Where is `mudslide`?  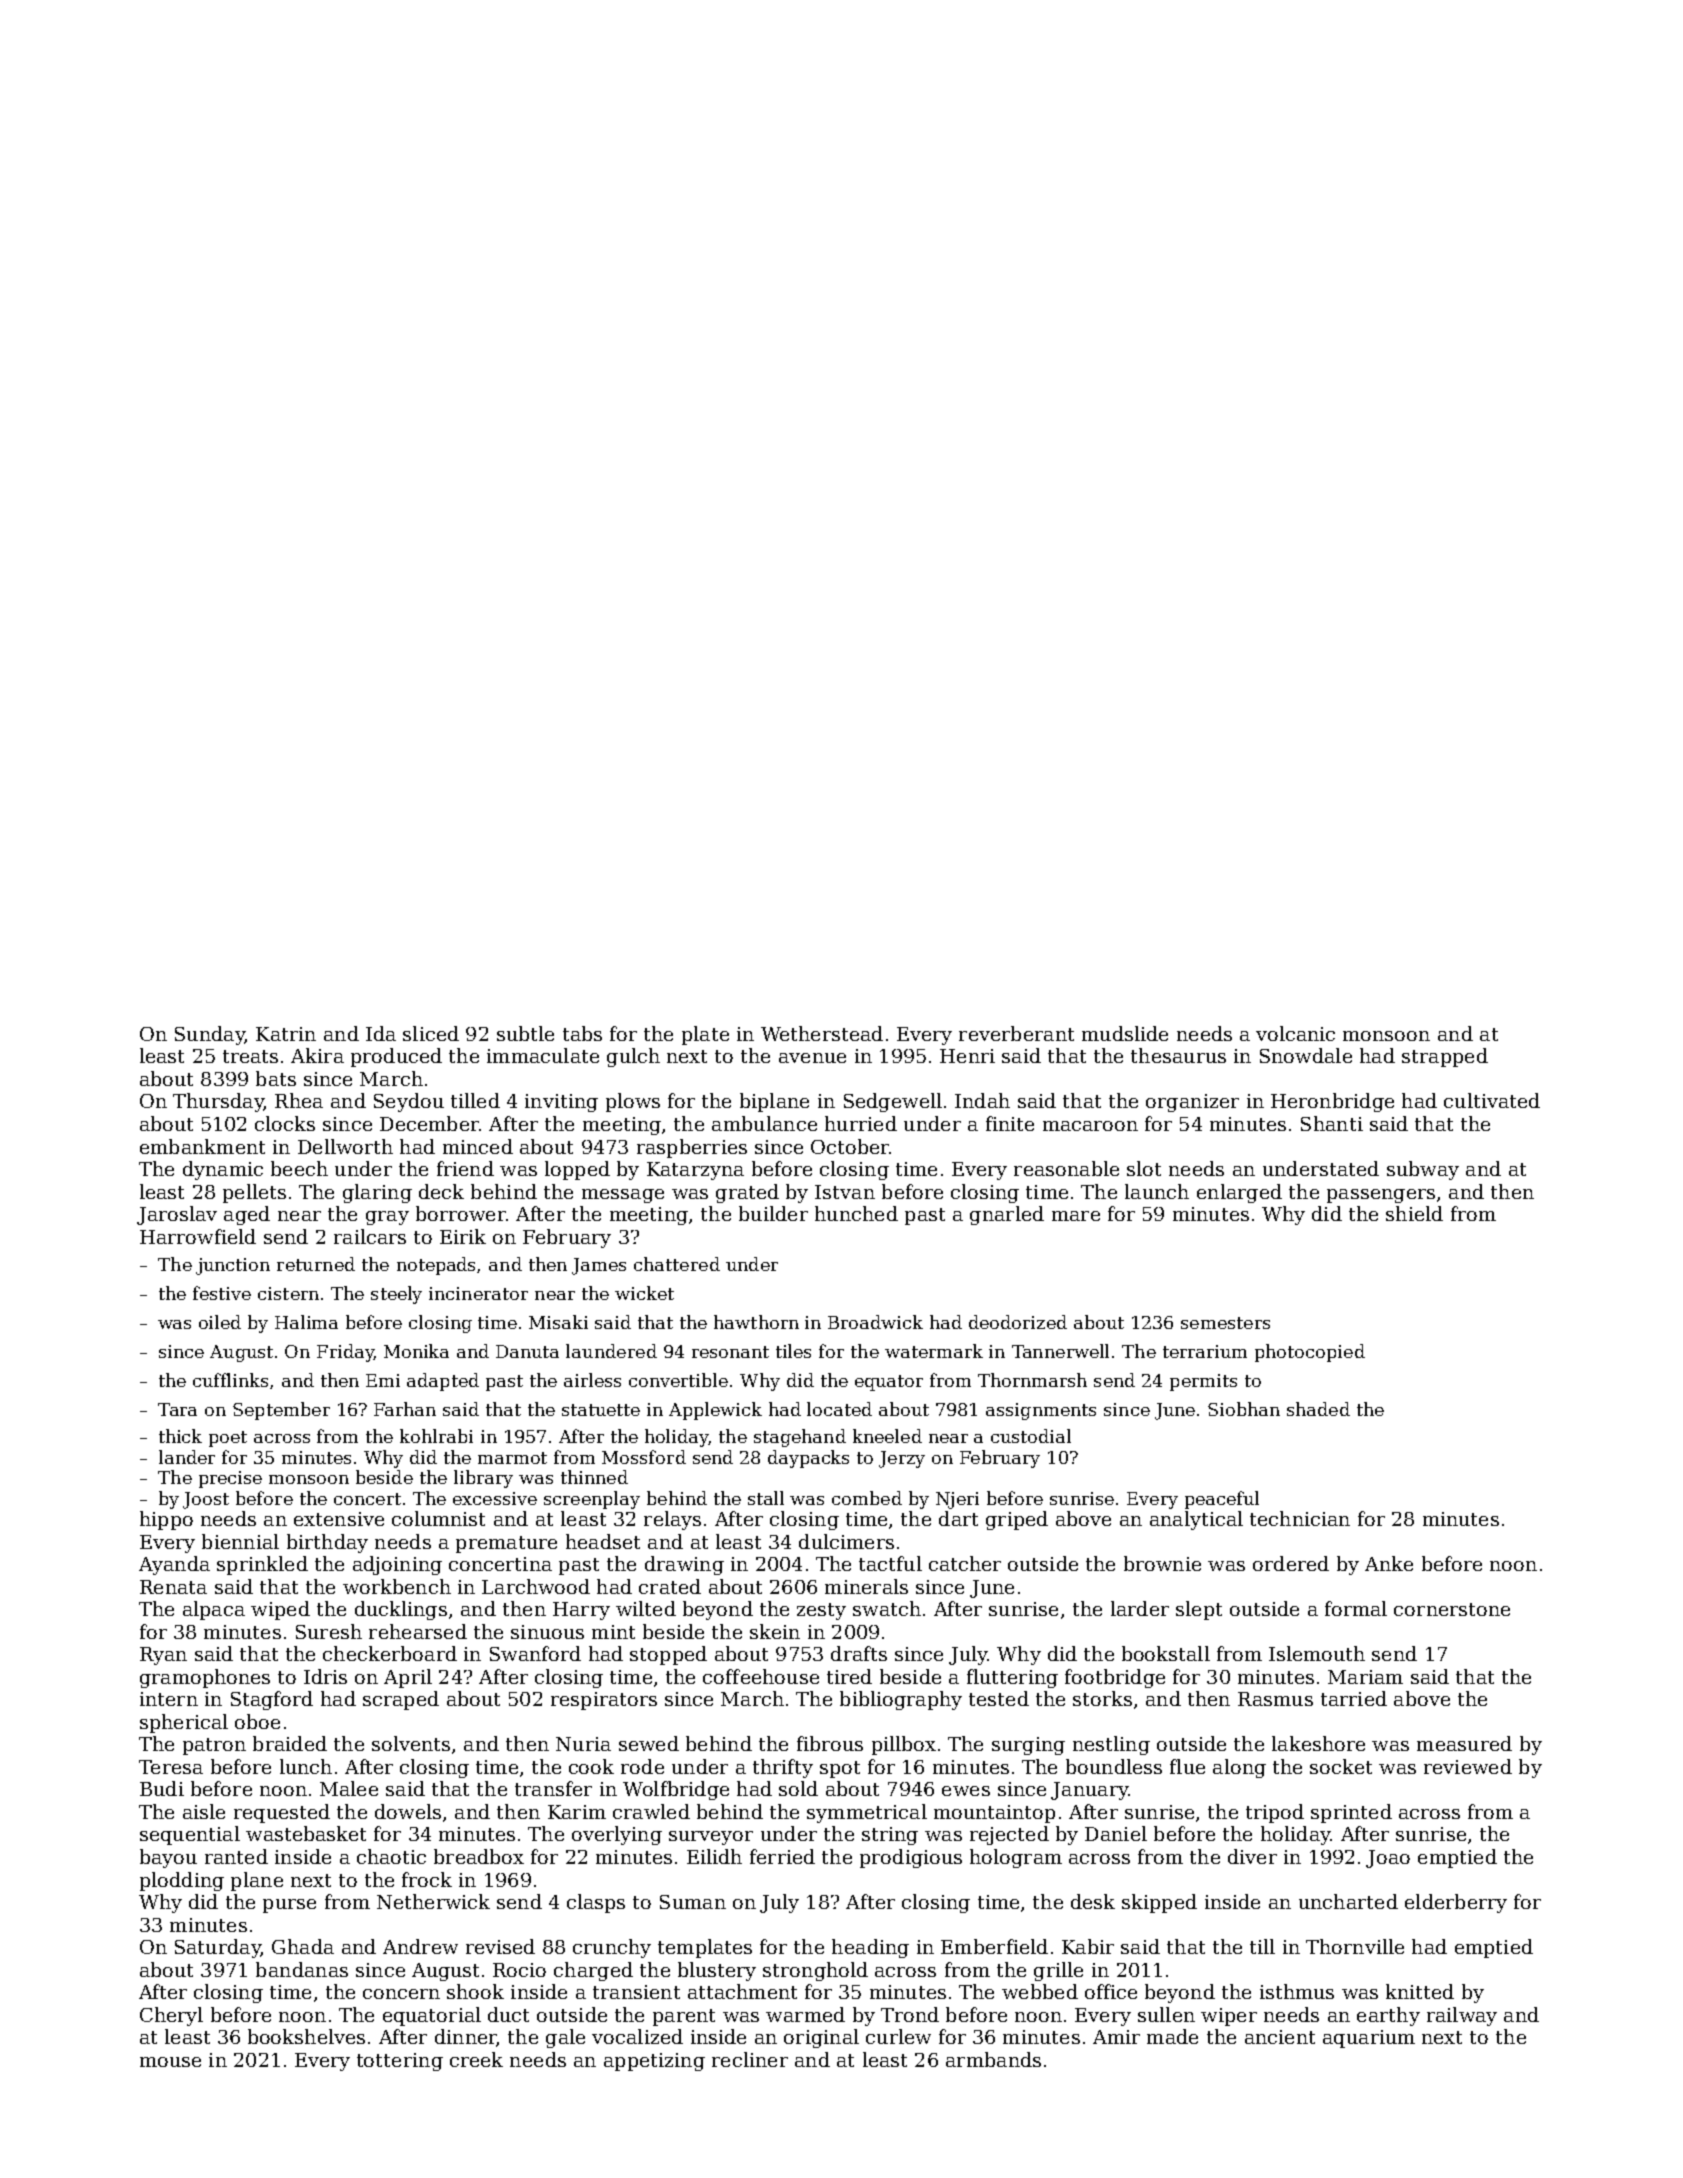 mudslide is located at coordinates (1125, 1033).
